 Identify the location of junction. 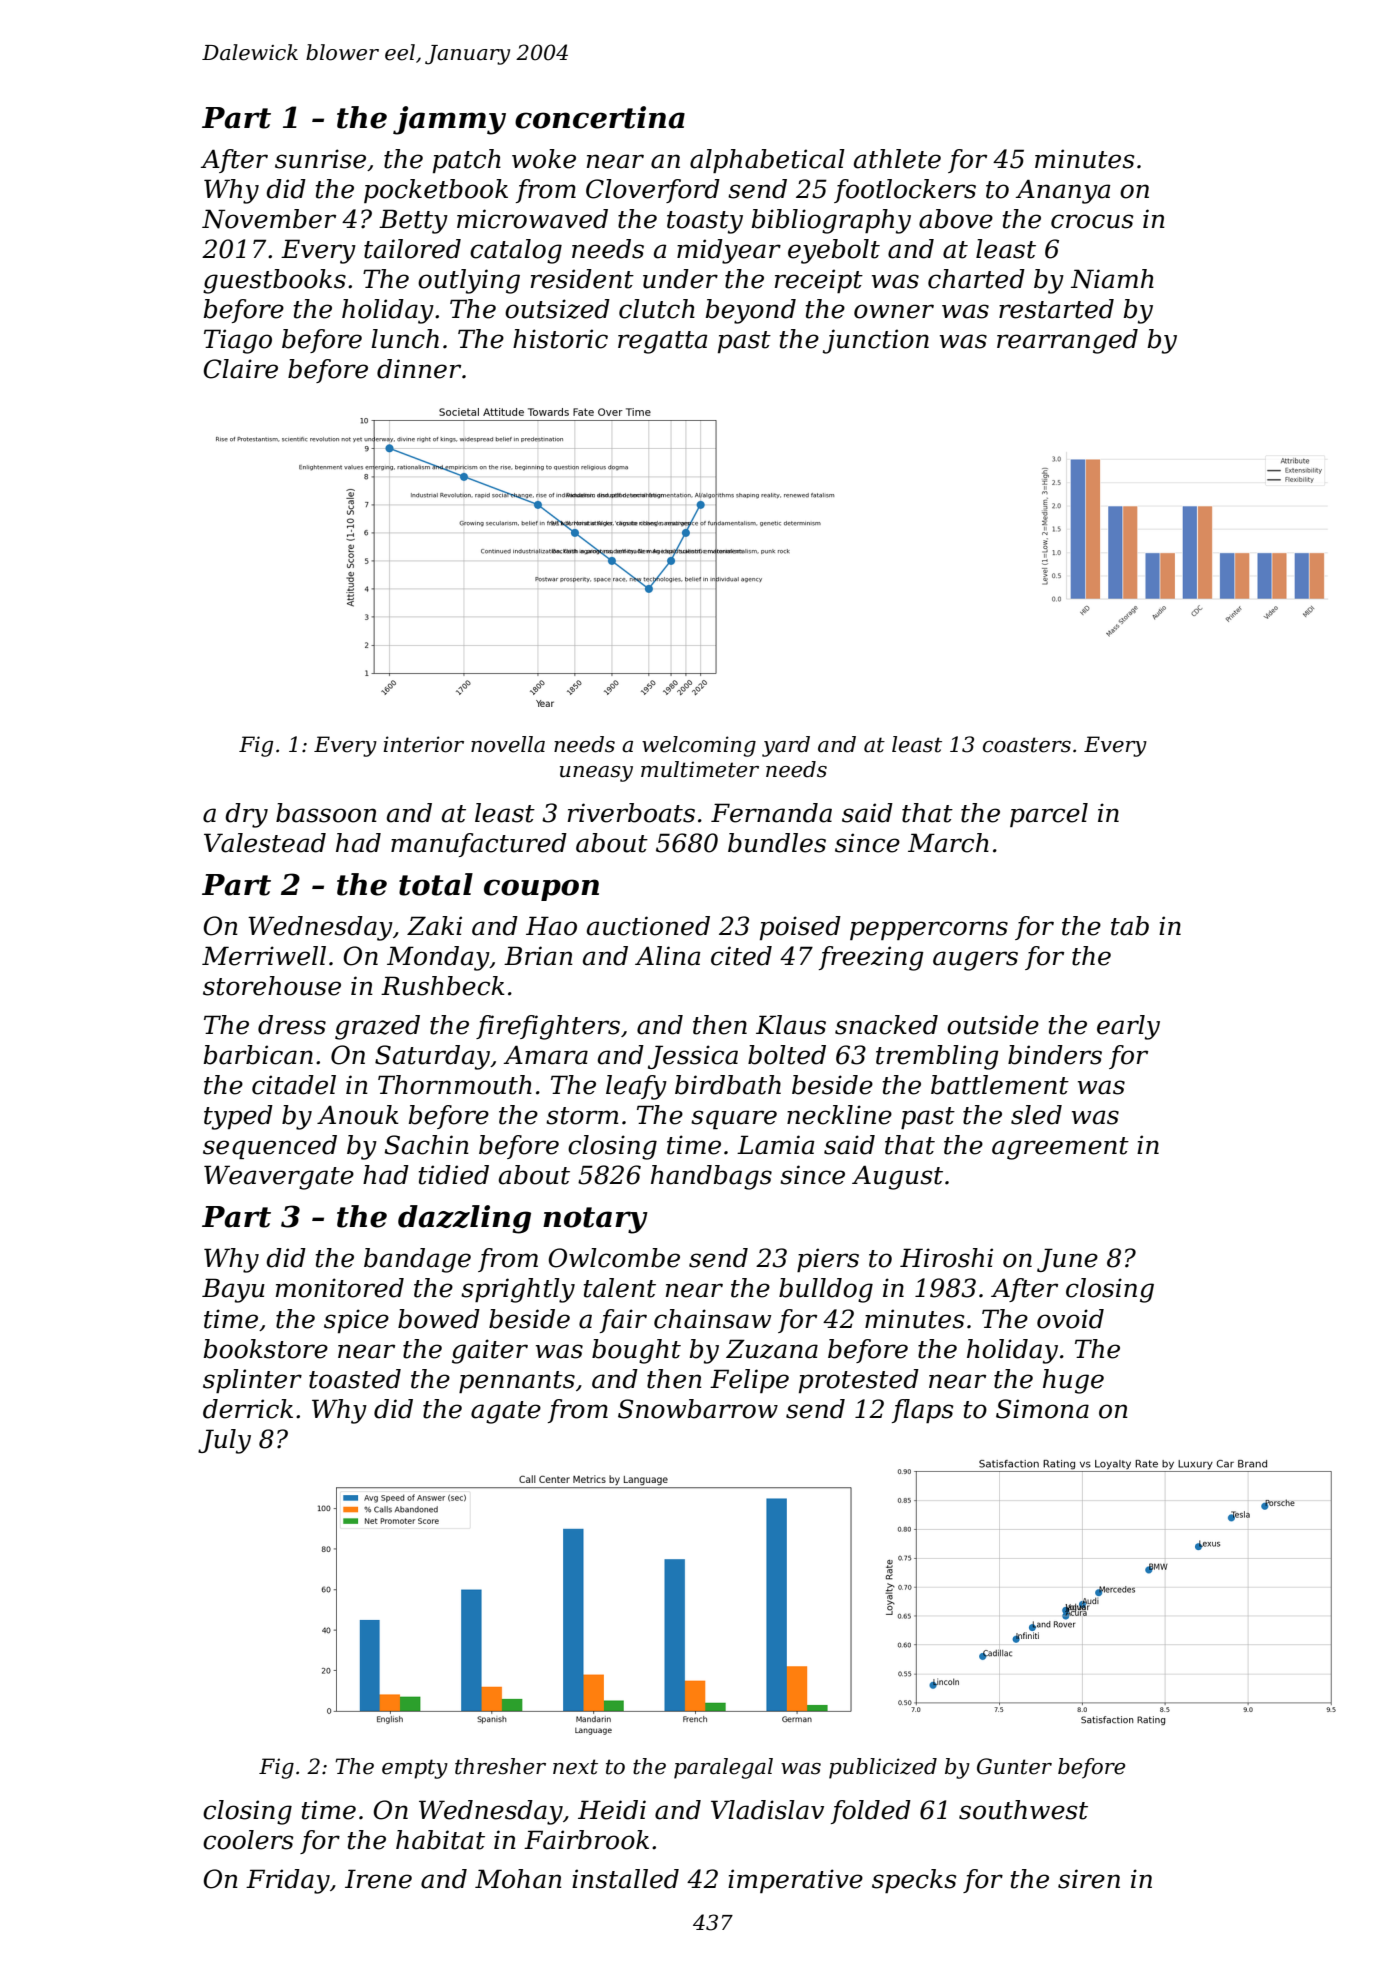
(876, 341).
